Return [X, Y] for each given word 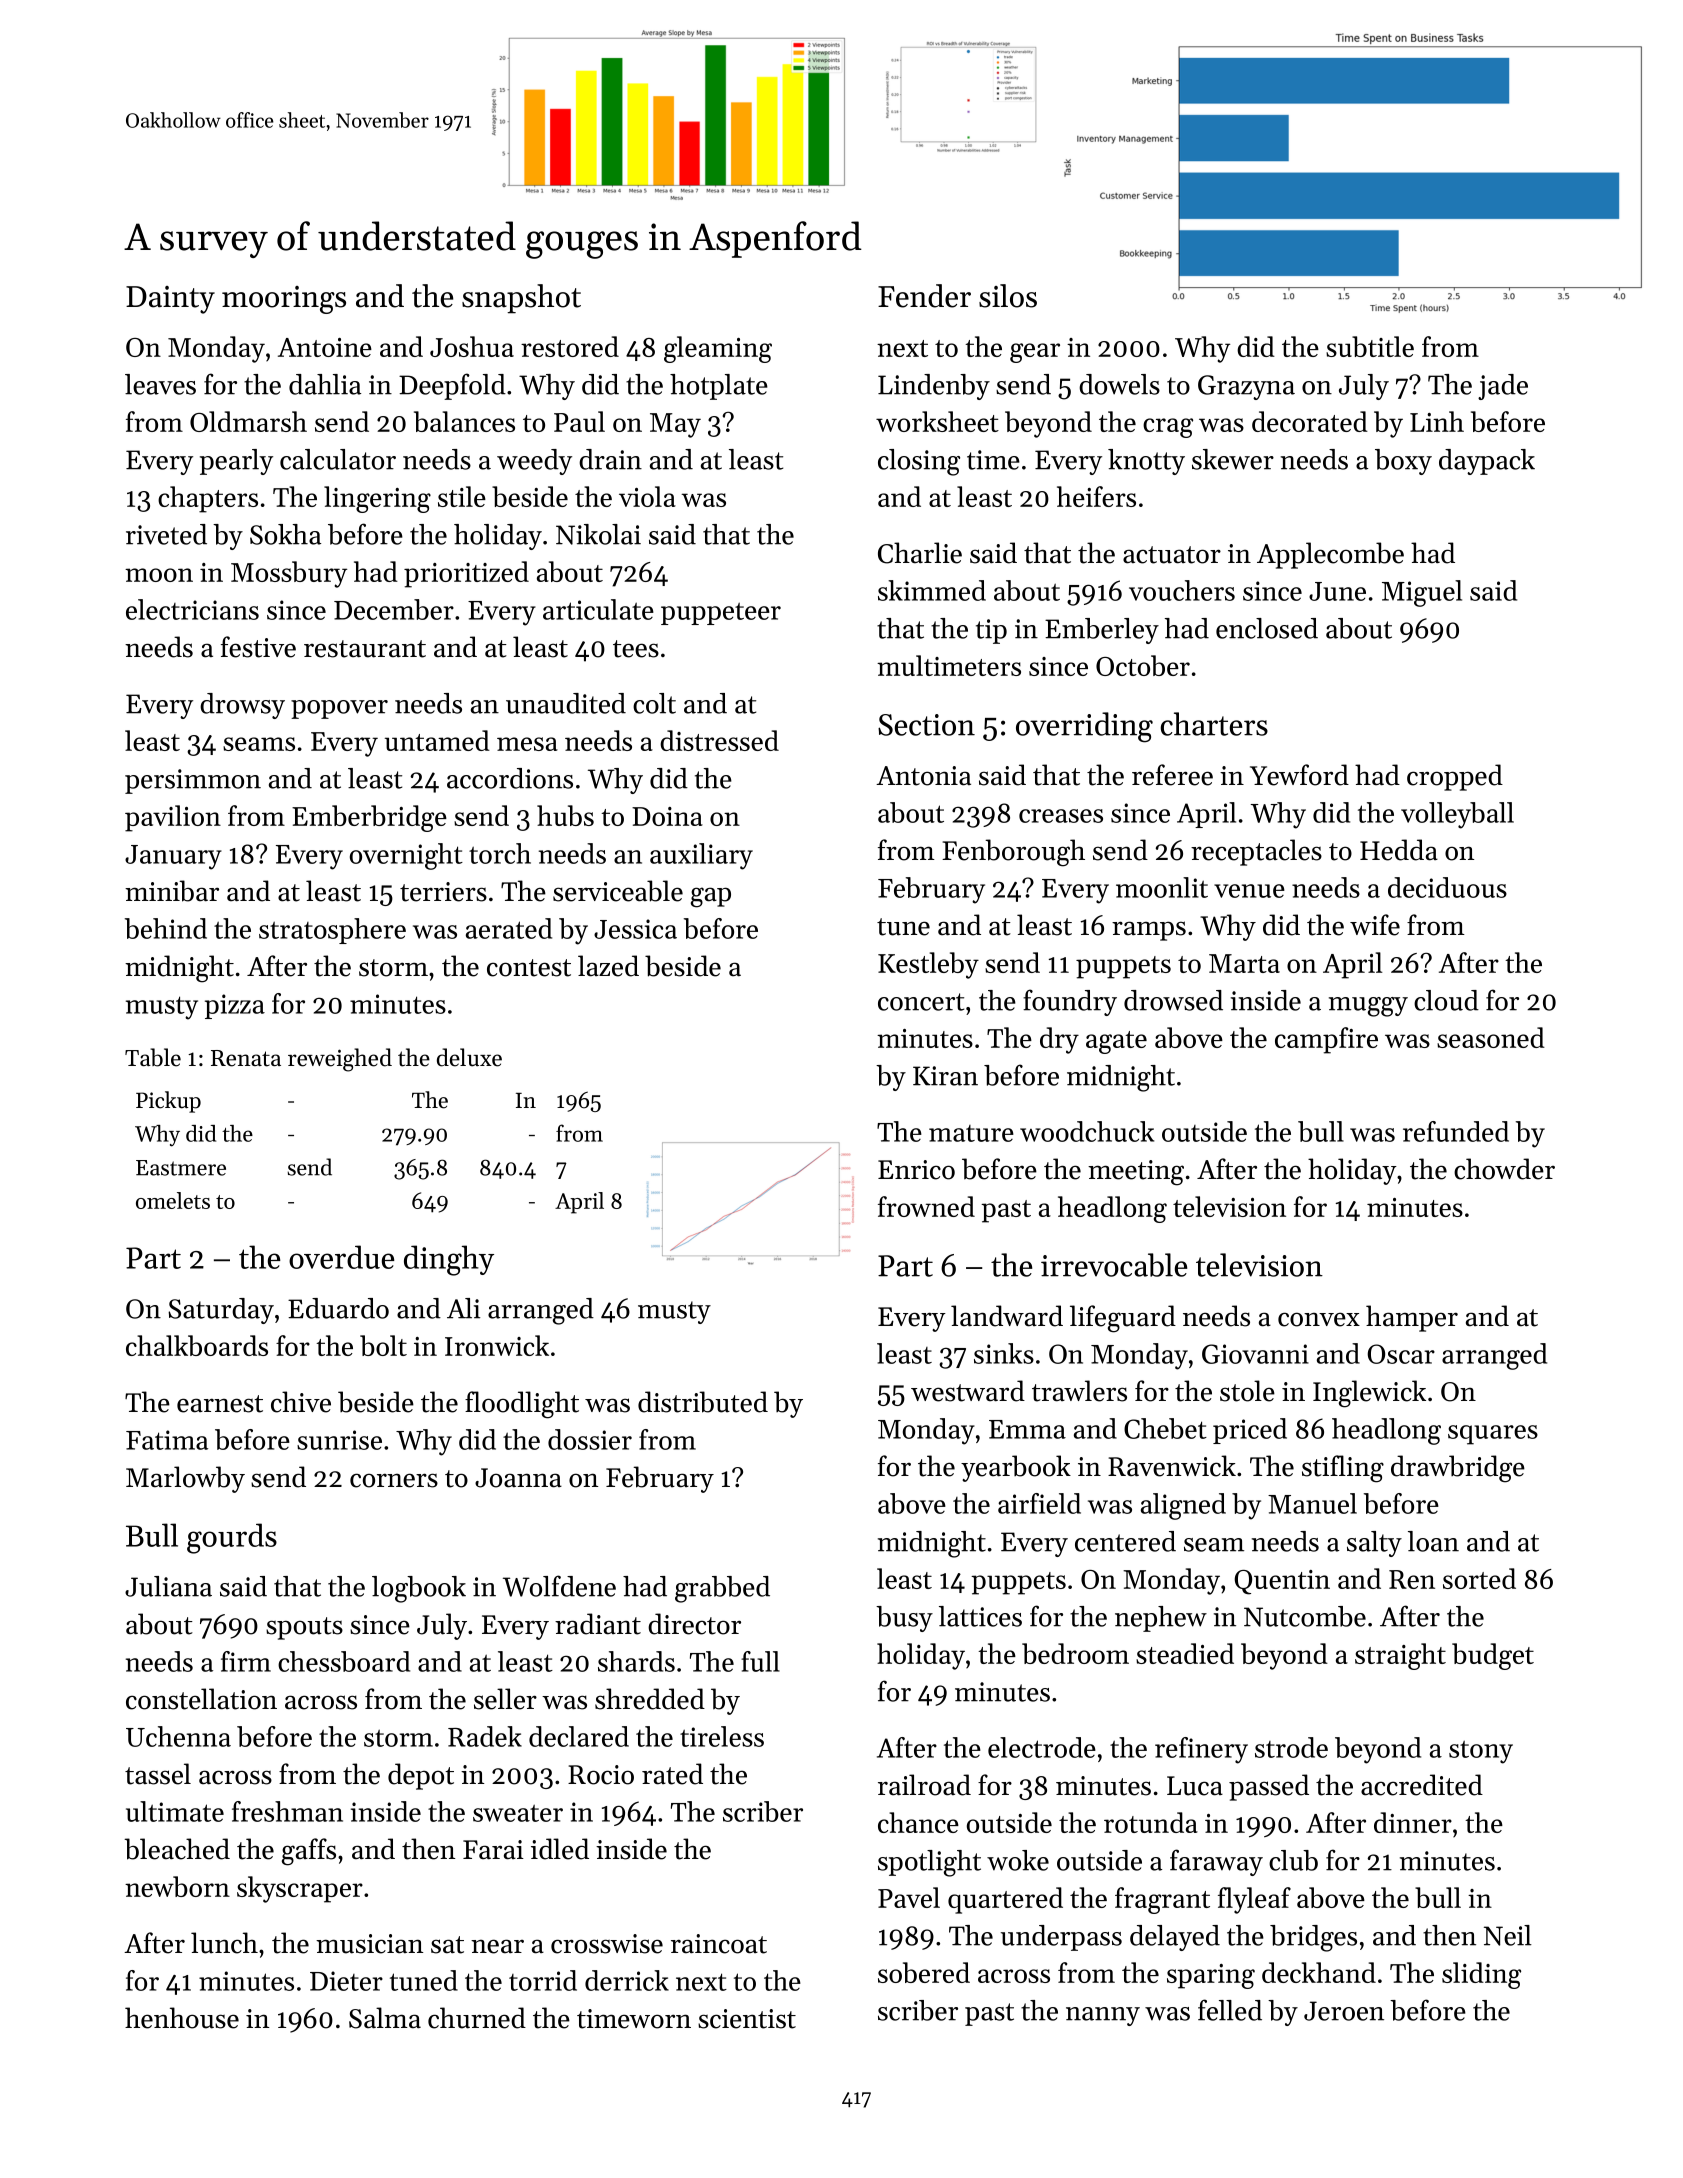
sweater [518, 1813]
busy [904, 1619]
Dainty [170, 300]
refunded [1456, 1131]
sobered [924, 1972]
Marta [1244, 963]
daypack [1487, 462]
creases [1061, 816]
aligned [1183, 1506]
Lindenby [934, 387]
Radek [485, 1736]
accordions [510, 778]
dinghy [449, 1260]
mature [971, 1133]
